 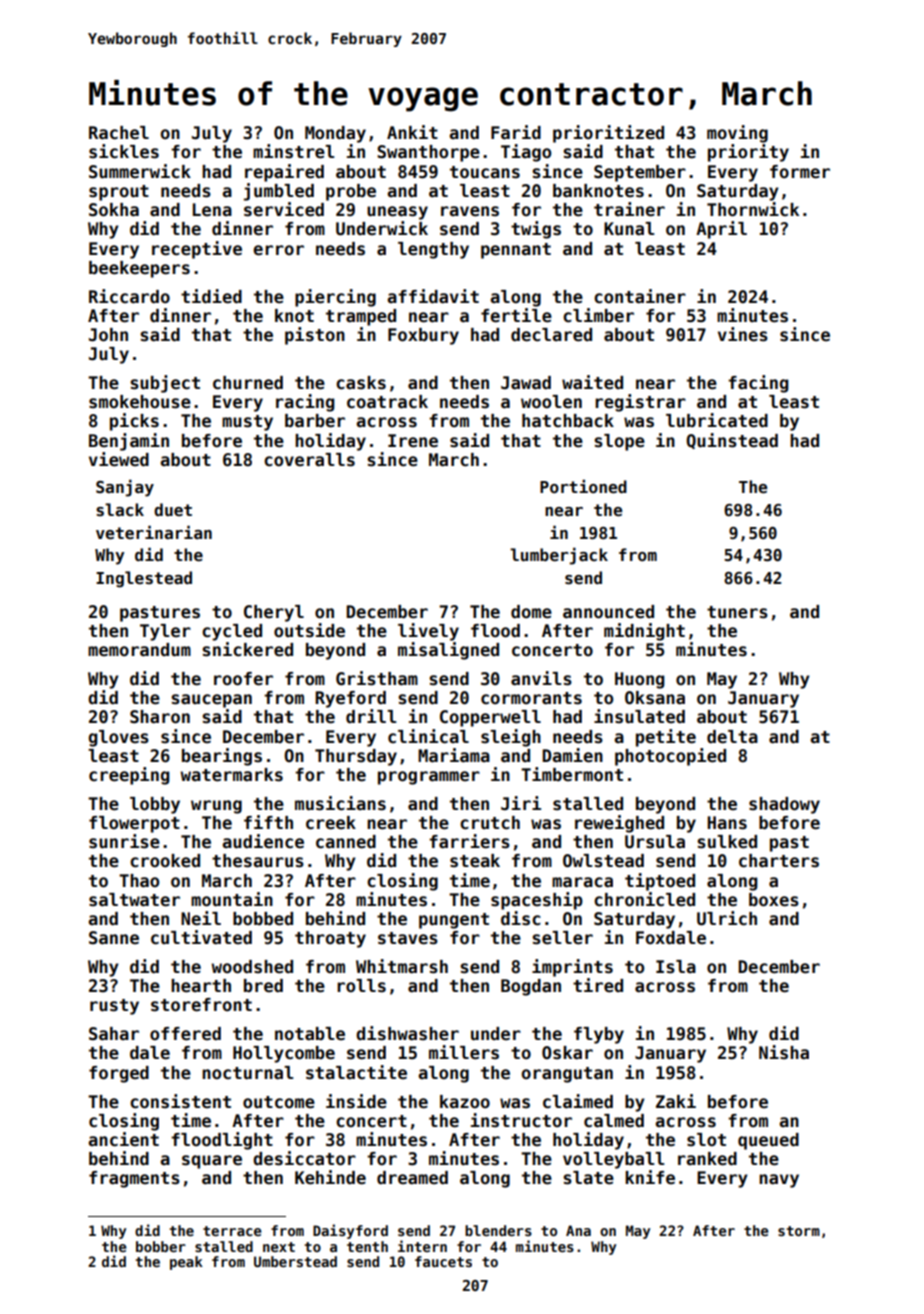 What do you see at coordinates (216, 807) in the image?
I see `wrung` at bounding box center [216, 807].
